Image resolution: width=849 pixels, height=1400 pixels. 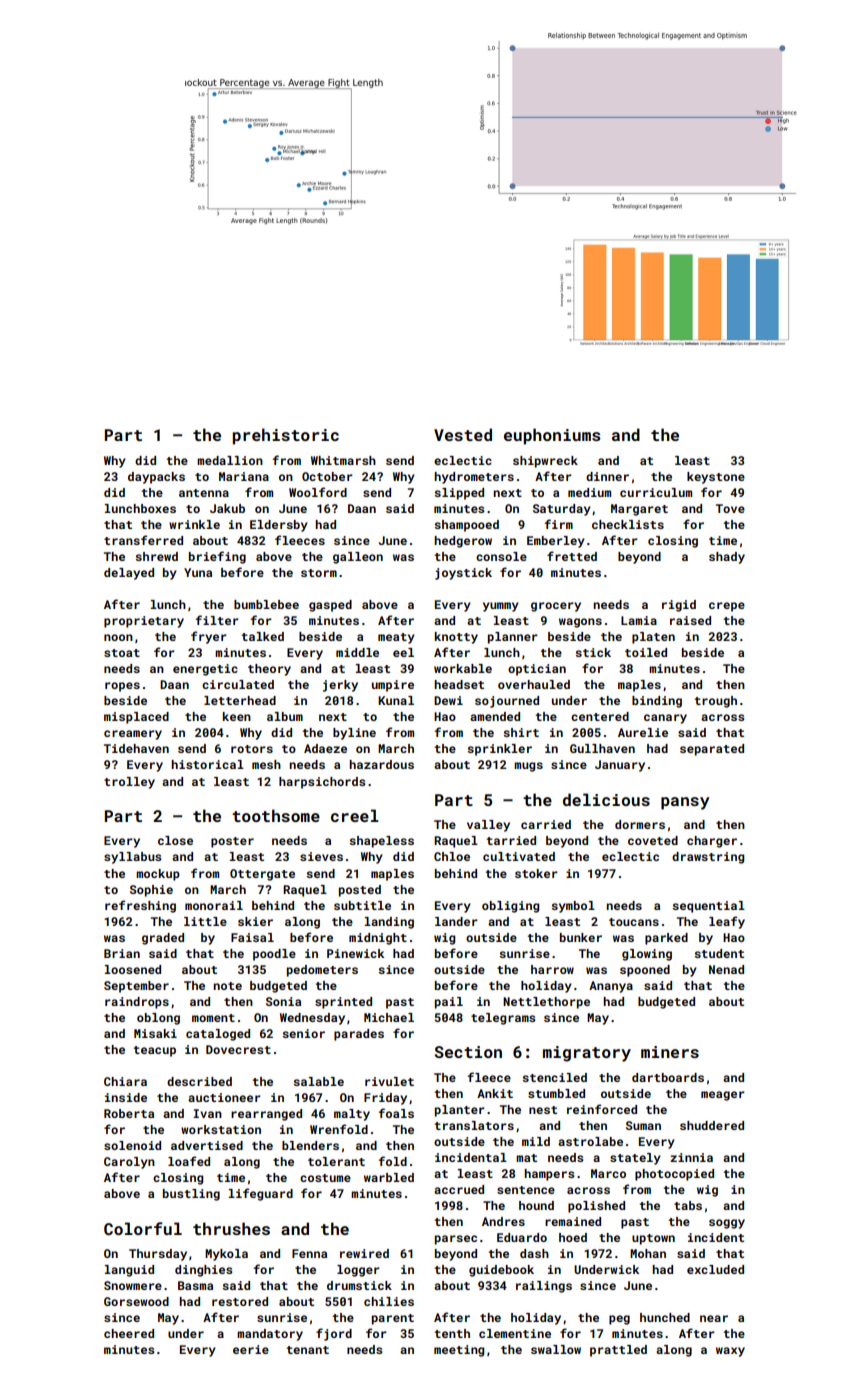 I want to click on prehistoric, so click(x=285, y=436).
